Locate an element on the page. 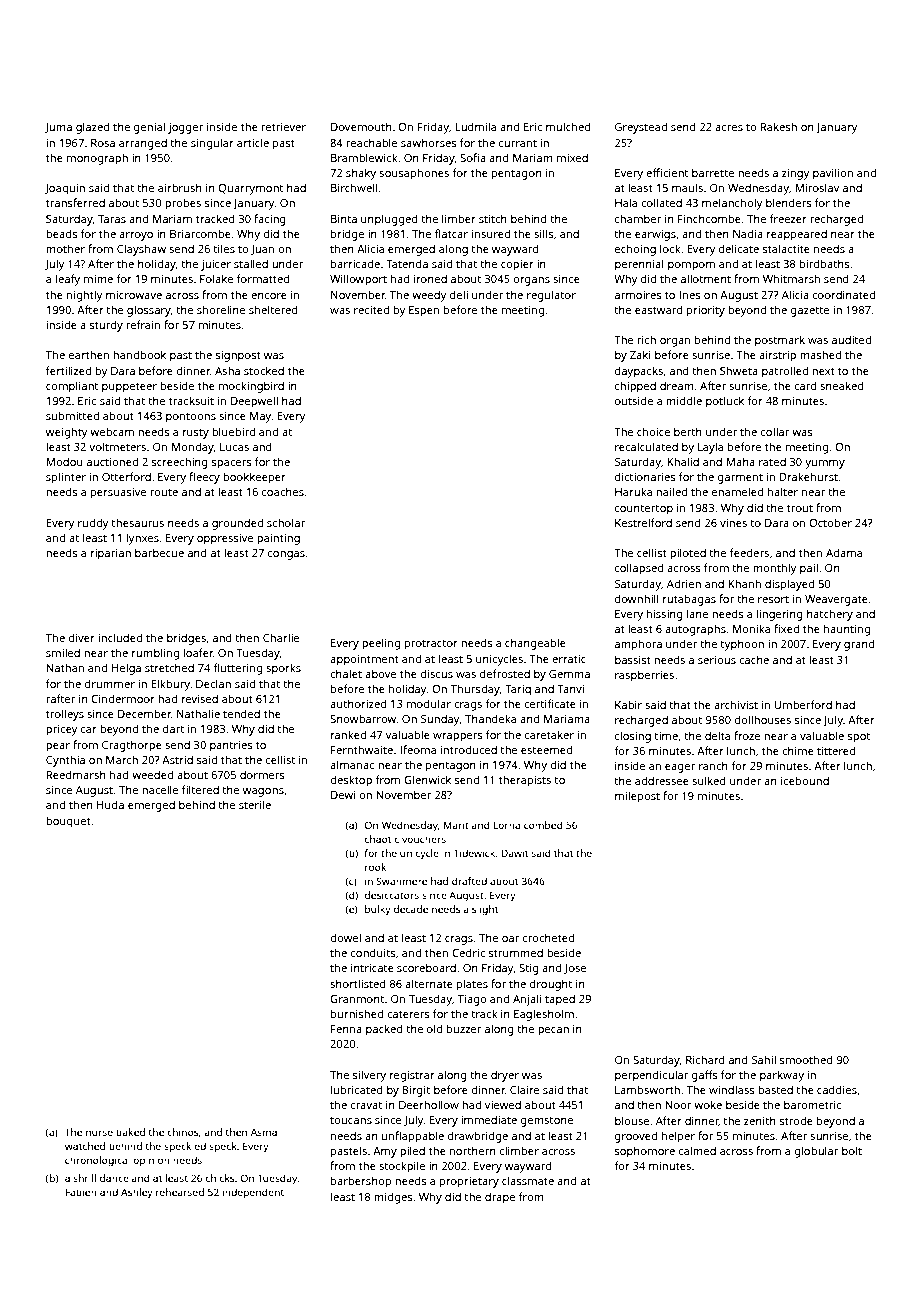 Image resolution: width=924 pixels, height=1308 pixels. probes is located at coordinates (183, 204).
